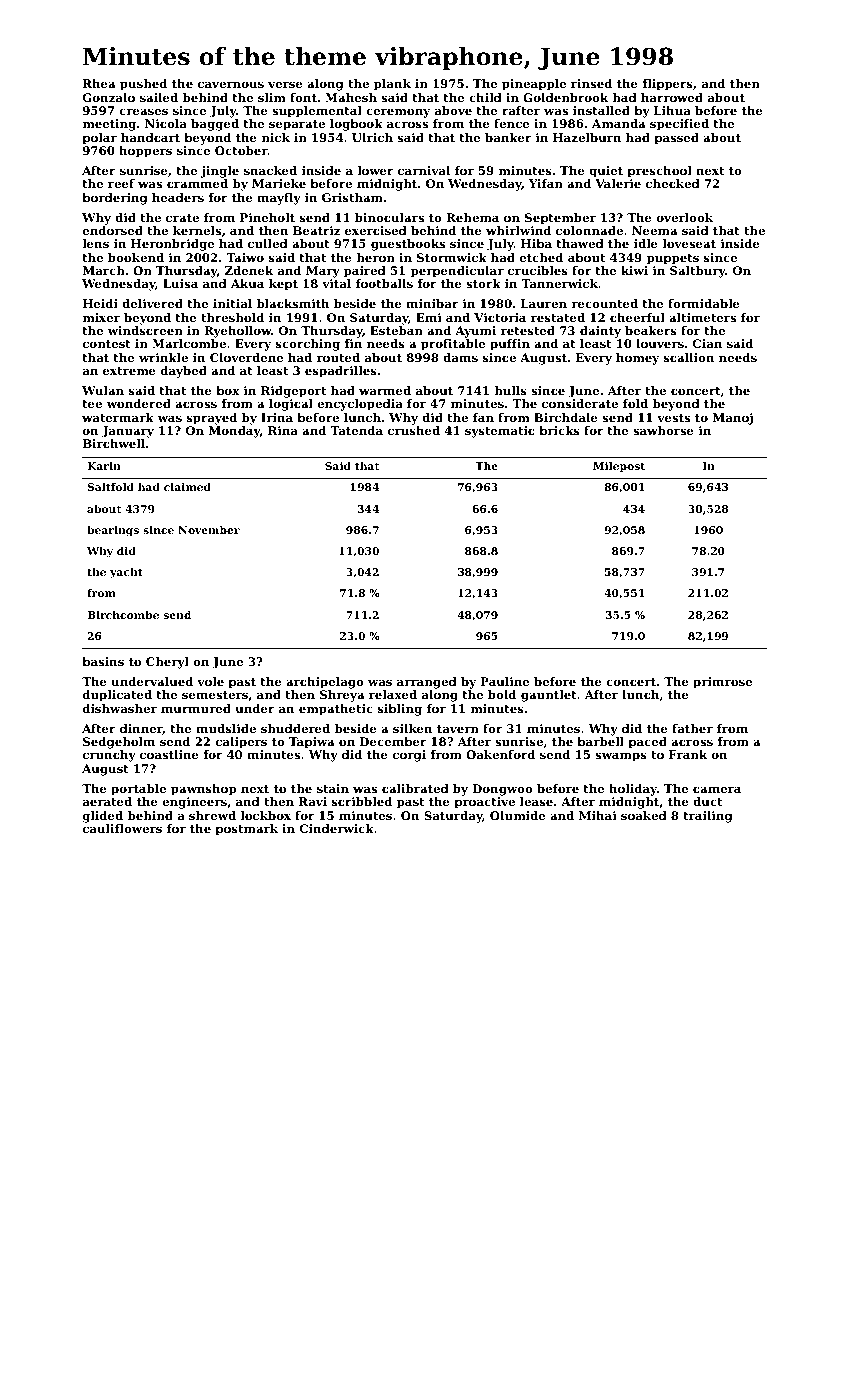  Describe the element at coordinates (704, 303) in the image. I see `formidable` at that location.
